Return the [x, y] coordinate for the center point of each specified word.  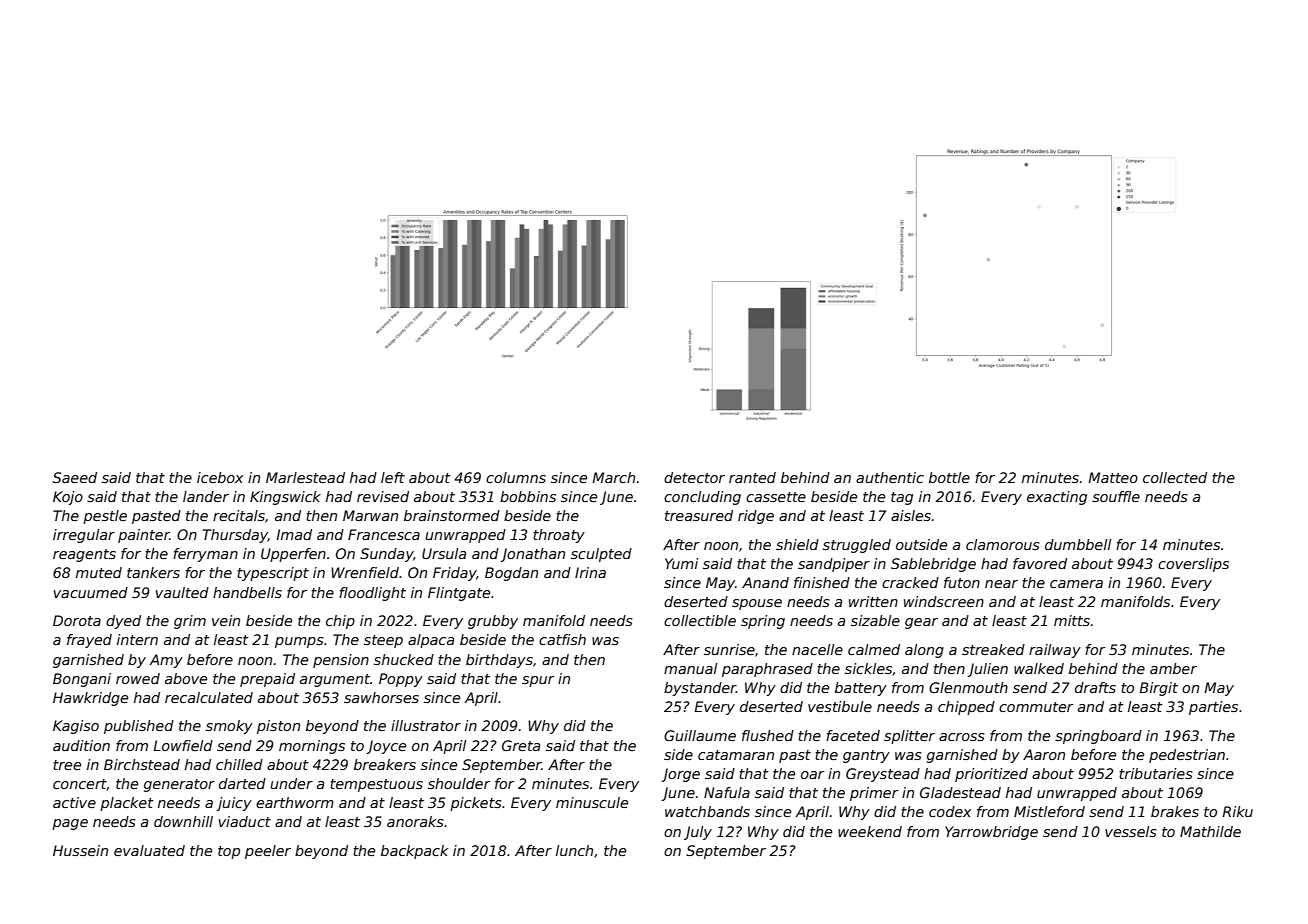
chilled [239, 764]
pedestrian [1187, 756]
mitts [1072, 620]
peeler [268, 852]
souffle [1116, 496]
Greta [521, 745]
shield [797, 544]
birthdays [499, 661]
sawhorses [381, 697]
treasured [699, 515]
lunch [574, 850]
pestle [105, 517]
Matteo [1113, 477]
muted [99, 572]
